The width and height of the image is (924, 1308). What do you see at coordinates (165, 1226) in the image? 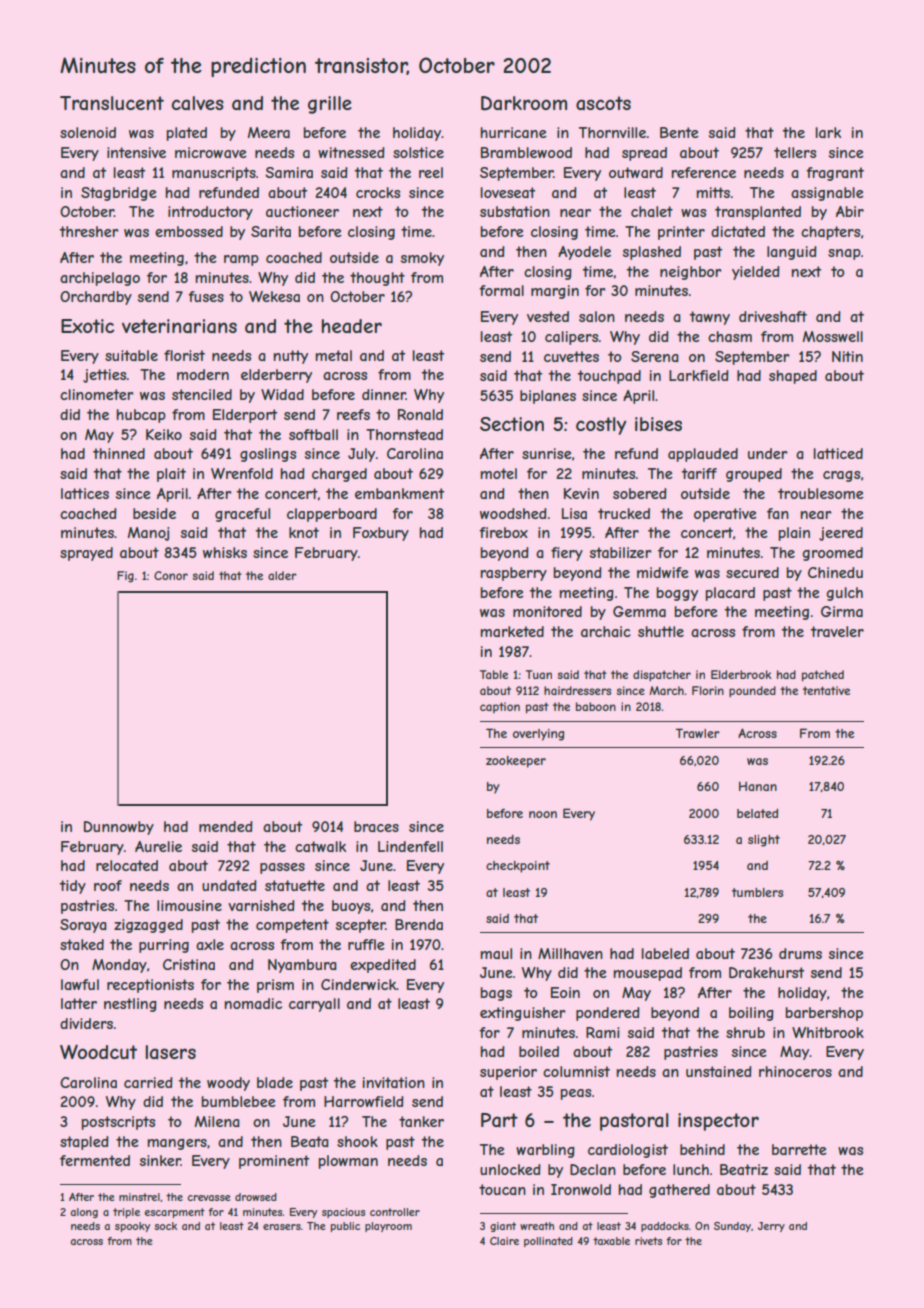
I see `sock` at bounding box center [165, 1226].
